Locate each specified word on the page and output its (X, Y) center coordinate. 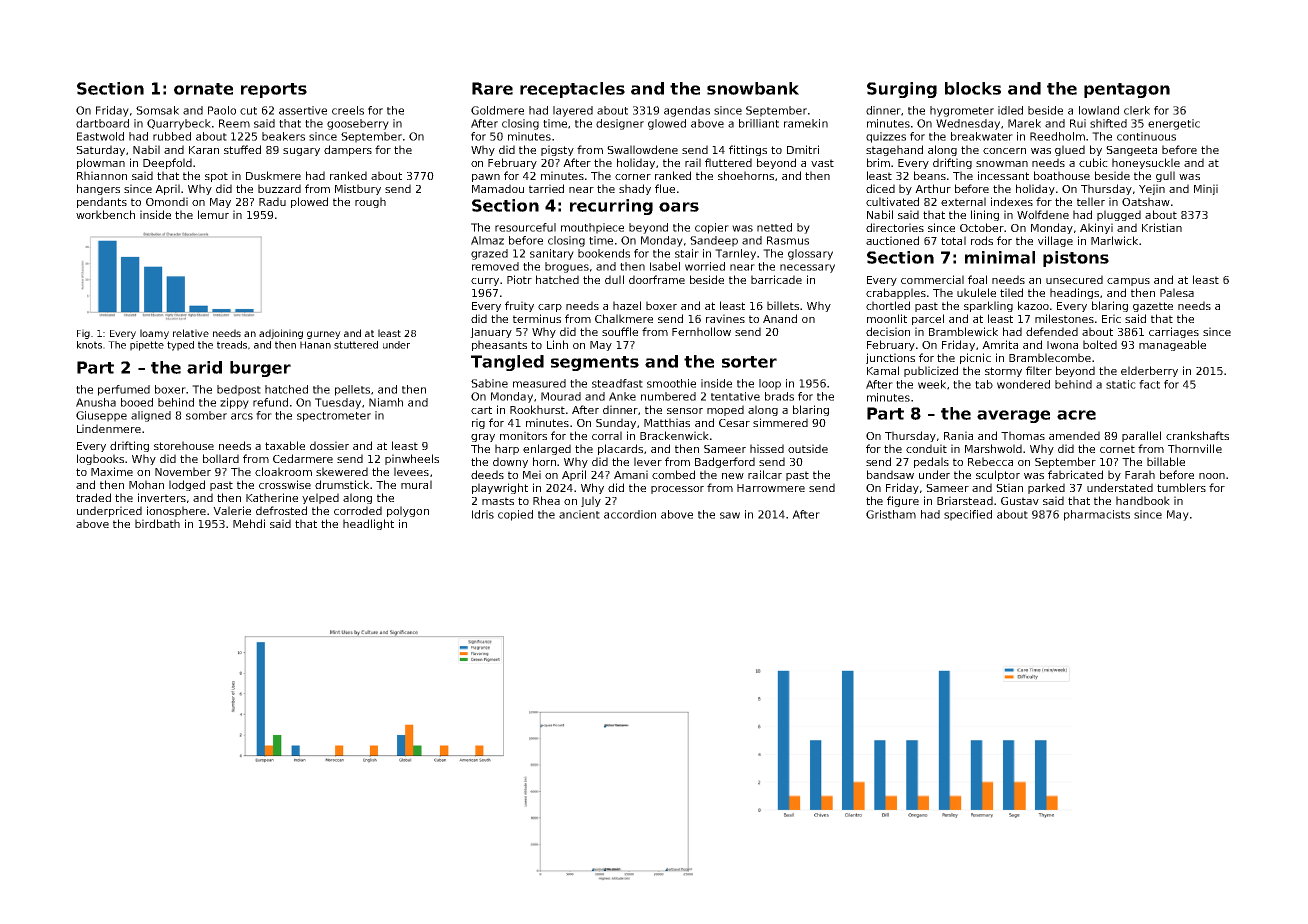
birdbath (157, 523)
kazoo (1033, 305)
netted (774, 227)
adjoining (281, 334)
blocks (973, 88)
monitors (523, 435)
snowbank (753, 88)
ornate (203, 89)
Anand (780, 318)
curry (485, 282)
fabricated (1075, 474)
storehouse (184, 445)
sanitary (552, 254)
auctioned (892, 240)
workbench (105, 214)
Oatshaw (1146, 201)
